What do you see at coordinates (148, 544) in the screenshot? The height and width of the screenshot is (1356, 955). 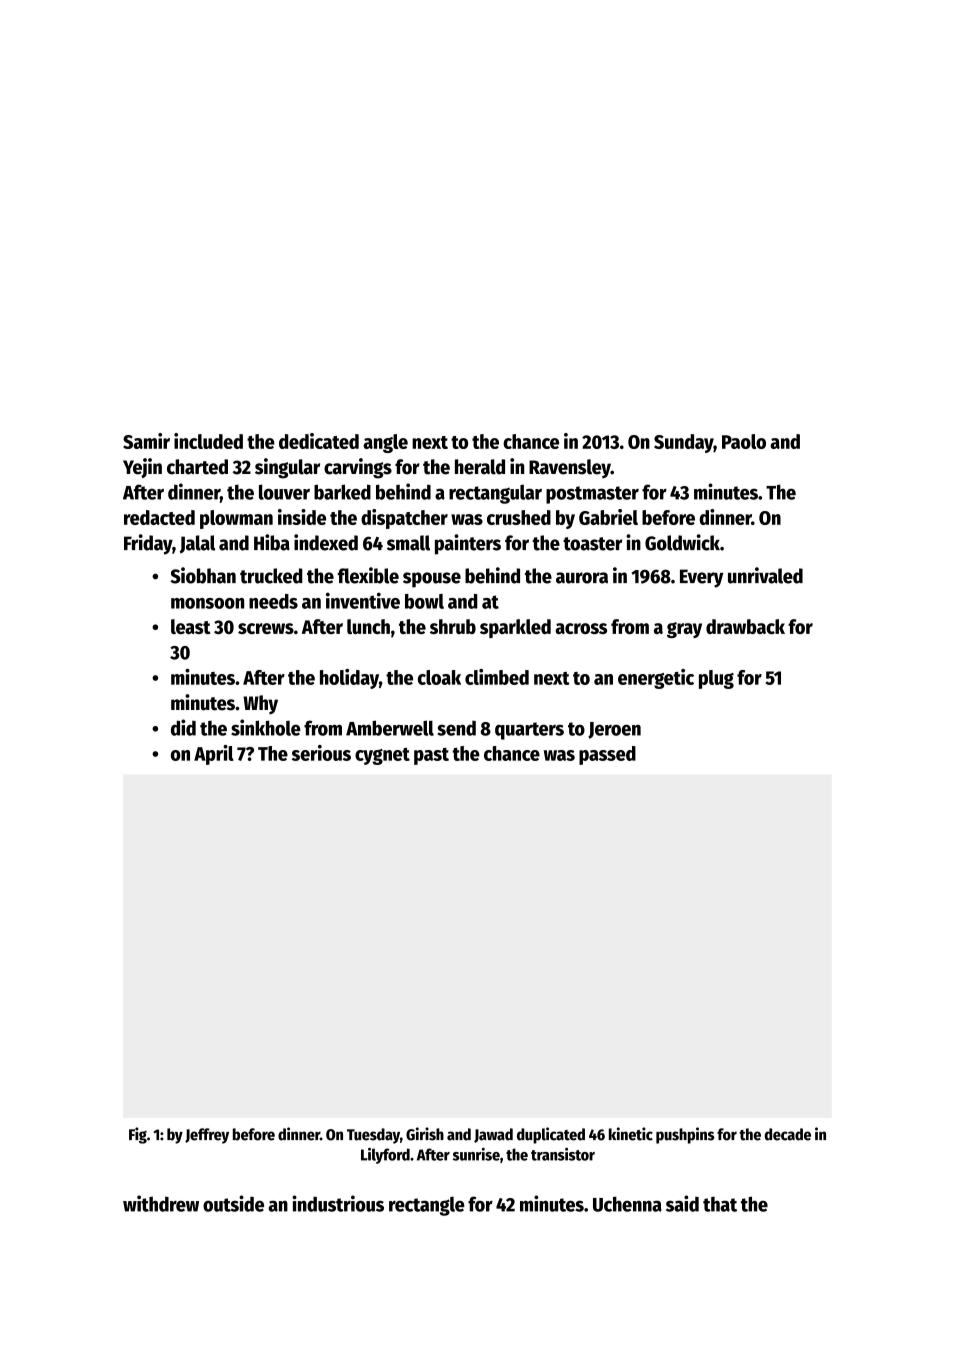 I see `Friday` at bounding box center [148, 544].
